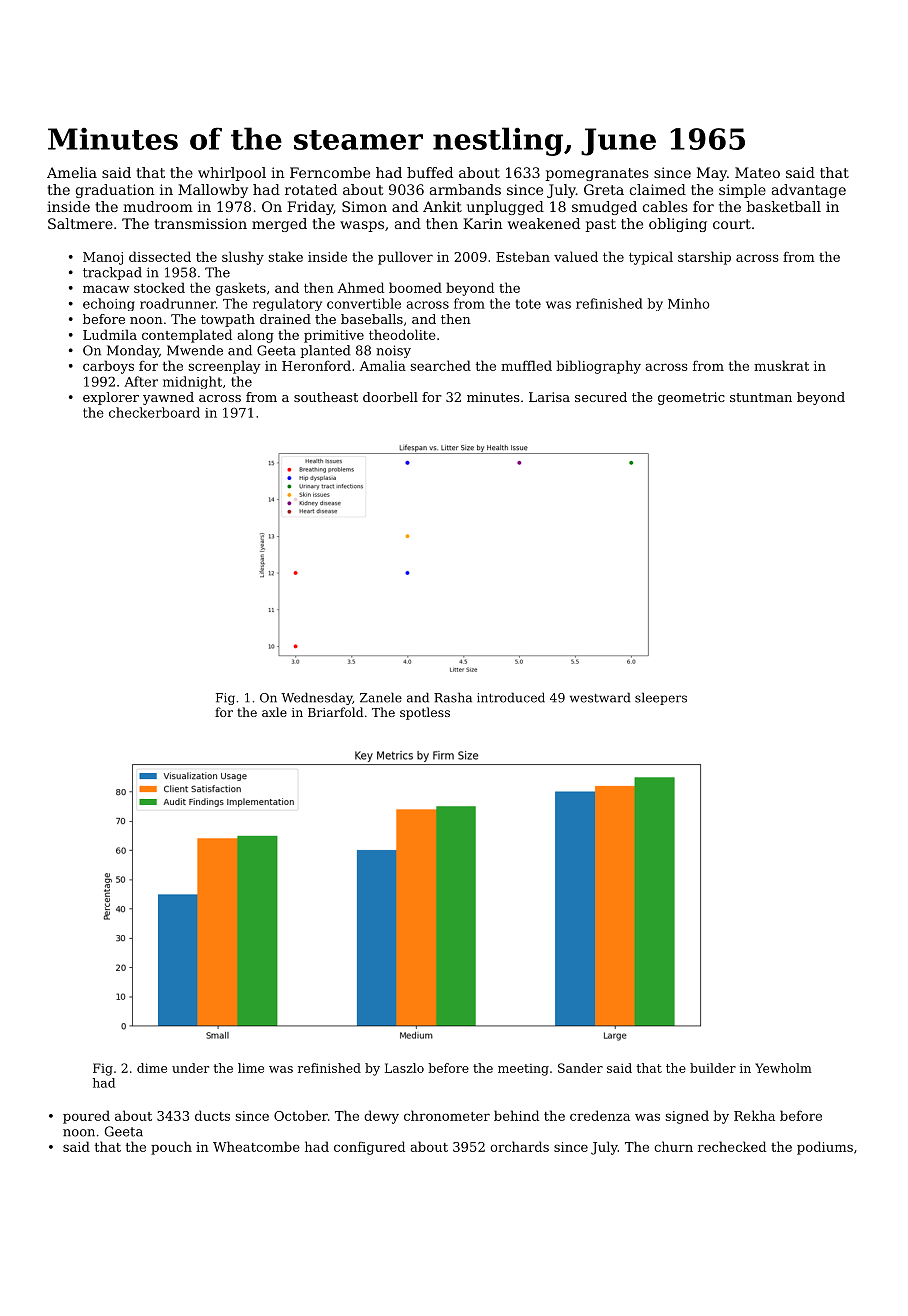  I want to click on Yewholm, so click(783, 1068).
